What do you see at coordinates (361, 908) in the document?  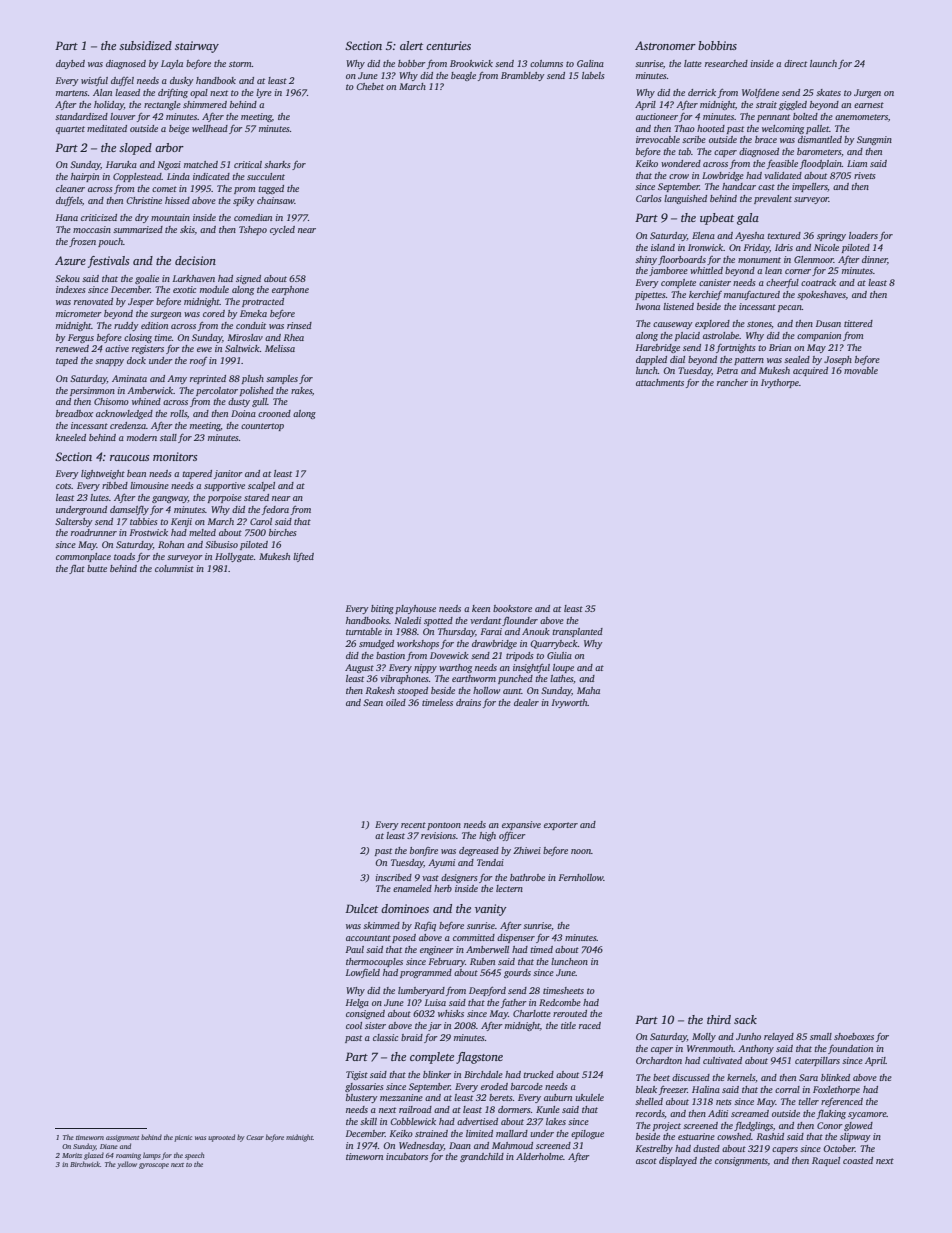 I see `Dulcet` at bounding box center [361, 908].
